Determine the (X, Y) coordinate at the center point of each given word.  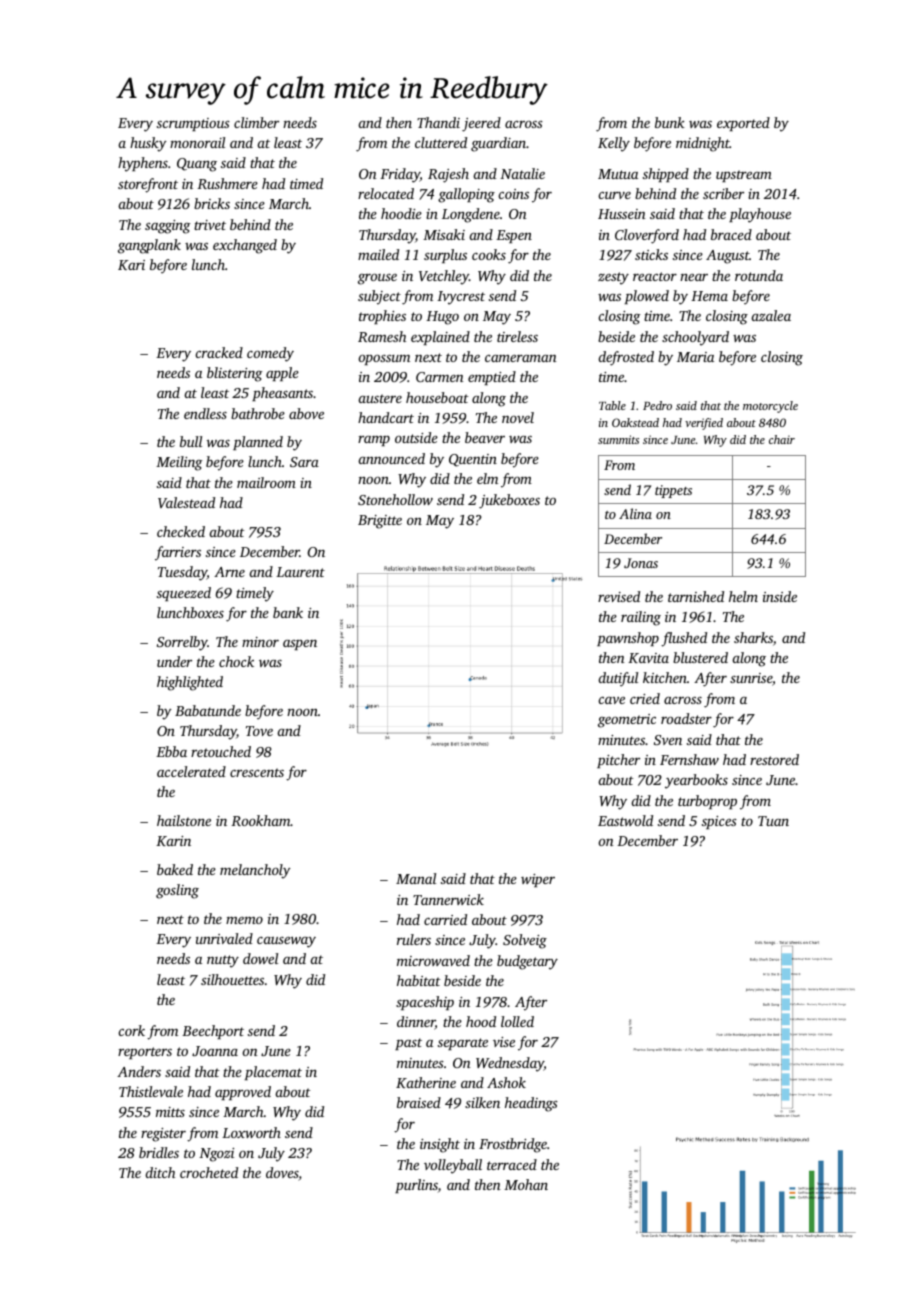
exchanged (245, 246)
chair (782, 439)
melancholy (255, 871)
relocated (386, 193)
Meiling (179, 463)
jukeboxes (509, 501)
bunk (670, 122)
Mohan (526, 1184)
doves (282, 1174)
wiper (538, 880)
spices (719, 822)
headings (531, 1104)
